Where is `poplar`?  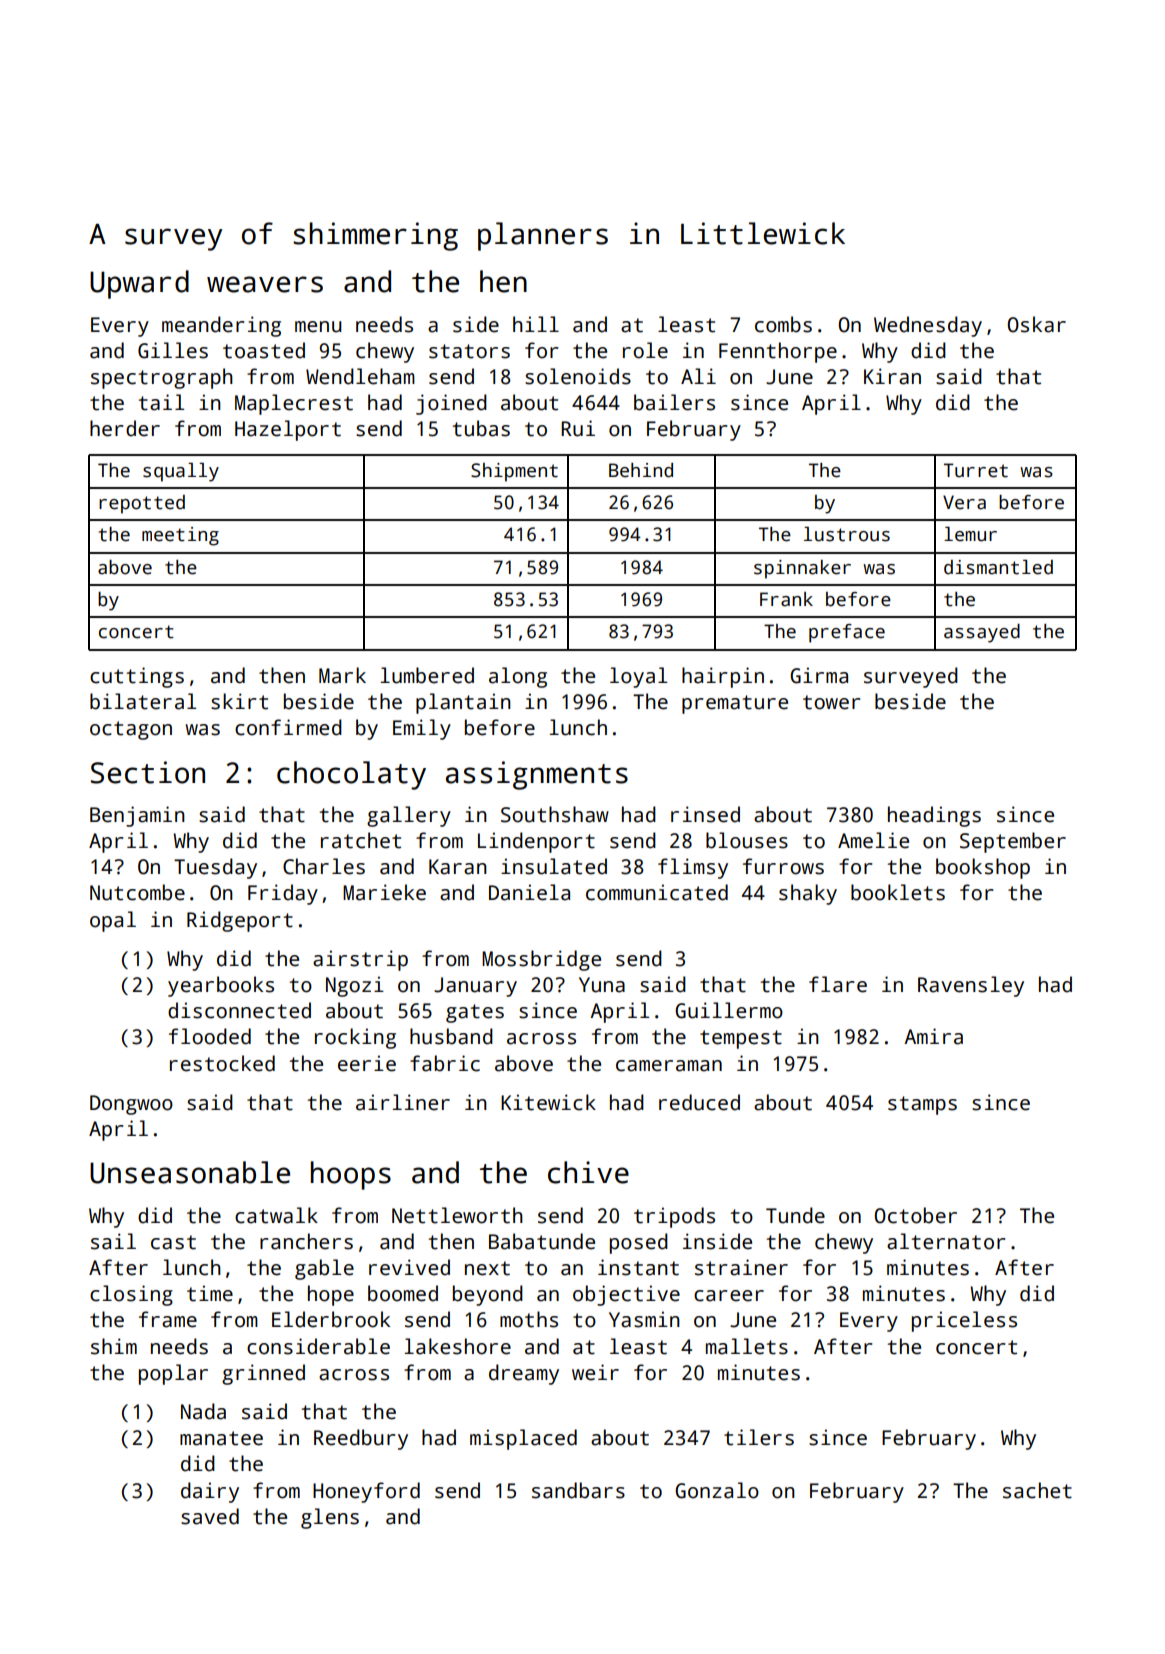 poplar is located at coordinates (173, 1374).
